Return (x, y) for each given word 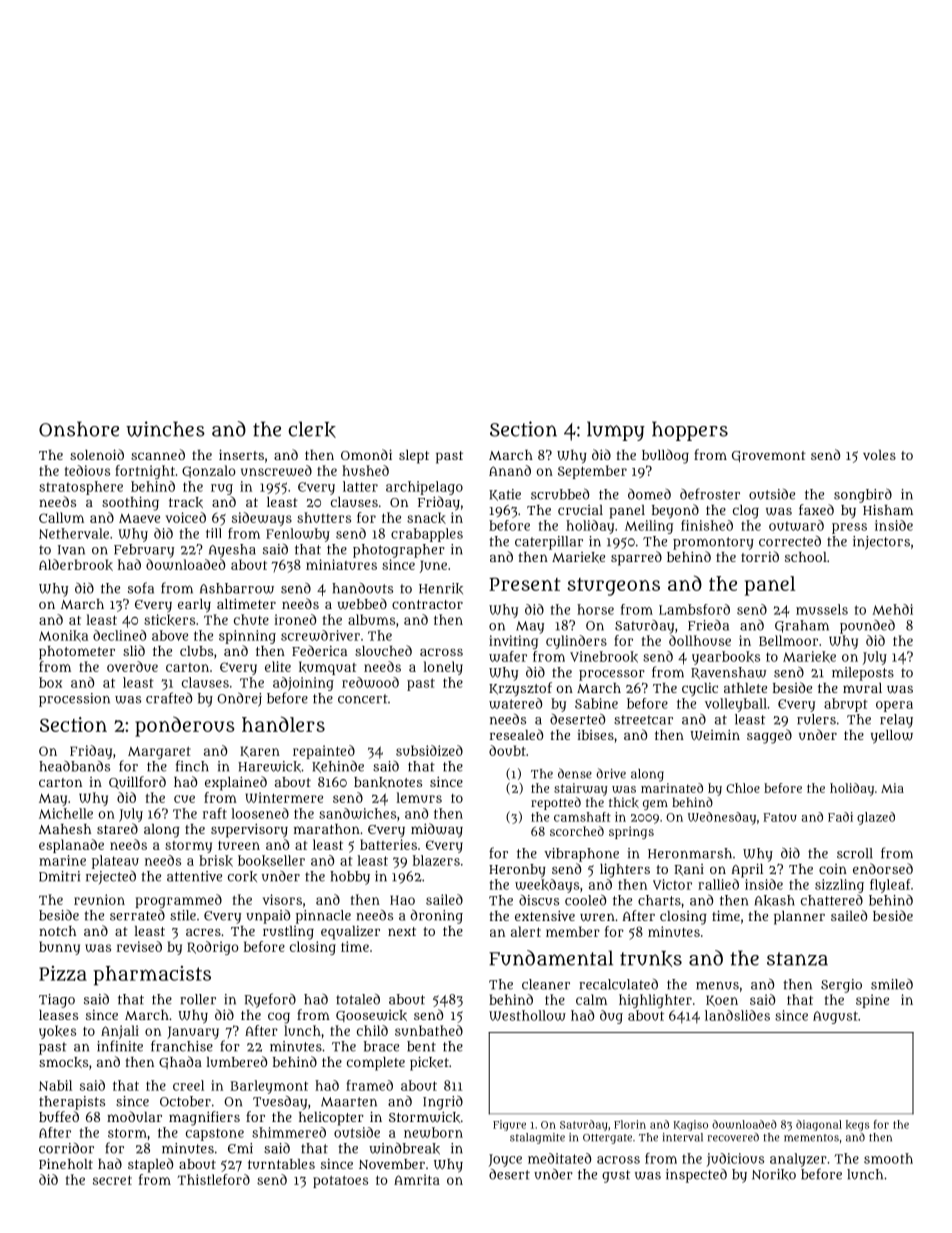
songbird (863, 495)
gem (655, 805)
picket (429, 1063)
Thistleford (213, 1179)
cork (242, 876)
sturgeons (613, 587)
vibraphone (581, 855)
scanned (158, 454)
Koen (722, 1001)
